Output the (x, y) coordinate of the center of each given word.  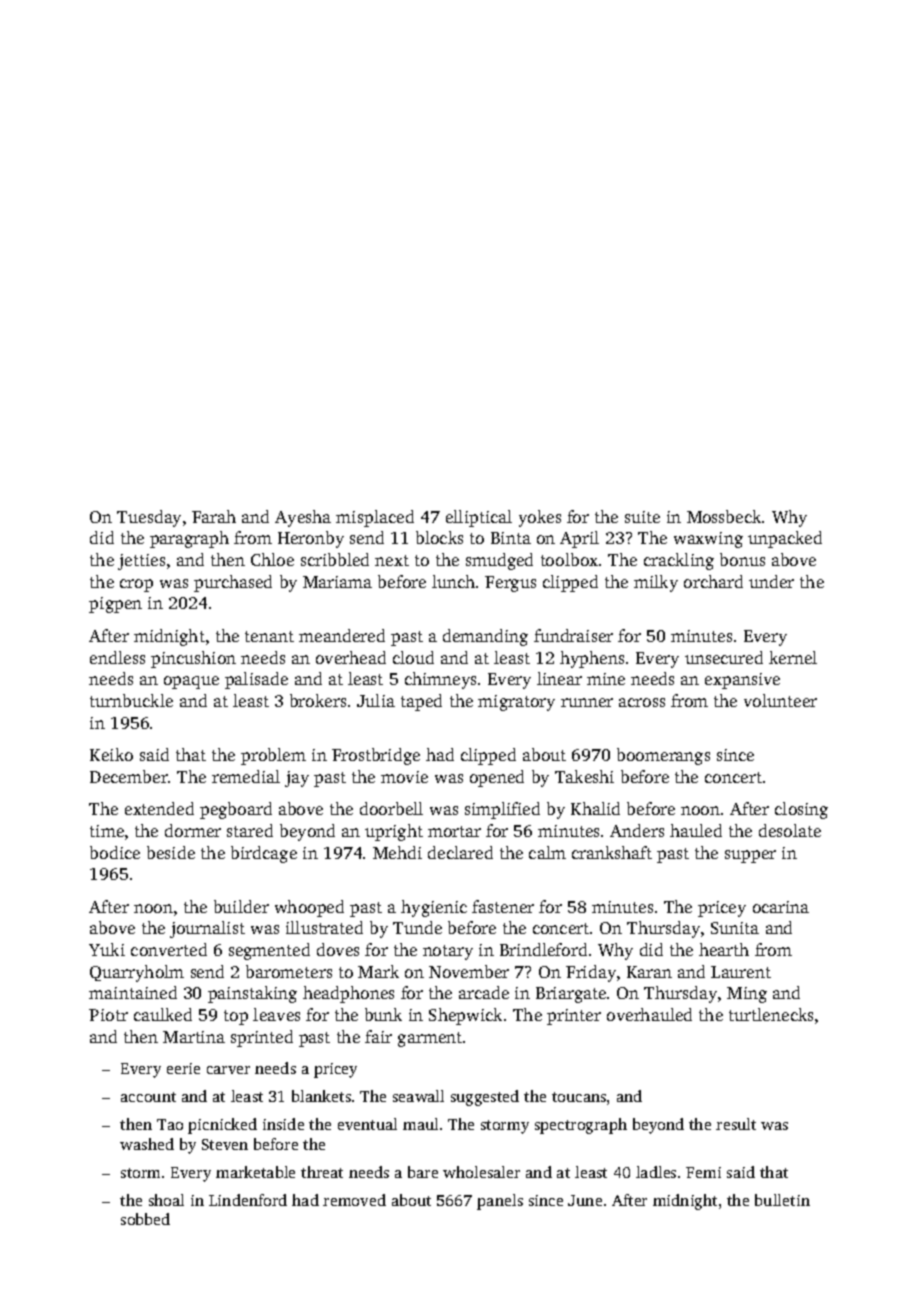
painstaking (252, 994)
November (469, 971)
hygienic (434, 908)
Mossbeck (724, 516)
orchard (713, 581)
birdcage (264, 854)
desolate (790, 830)
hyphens (592, 659)
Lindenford (248, 1200)
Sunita (735, 928)
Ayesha (303, 518)
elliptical (479, 518)
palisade (256, 680)
